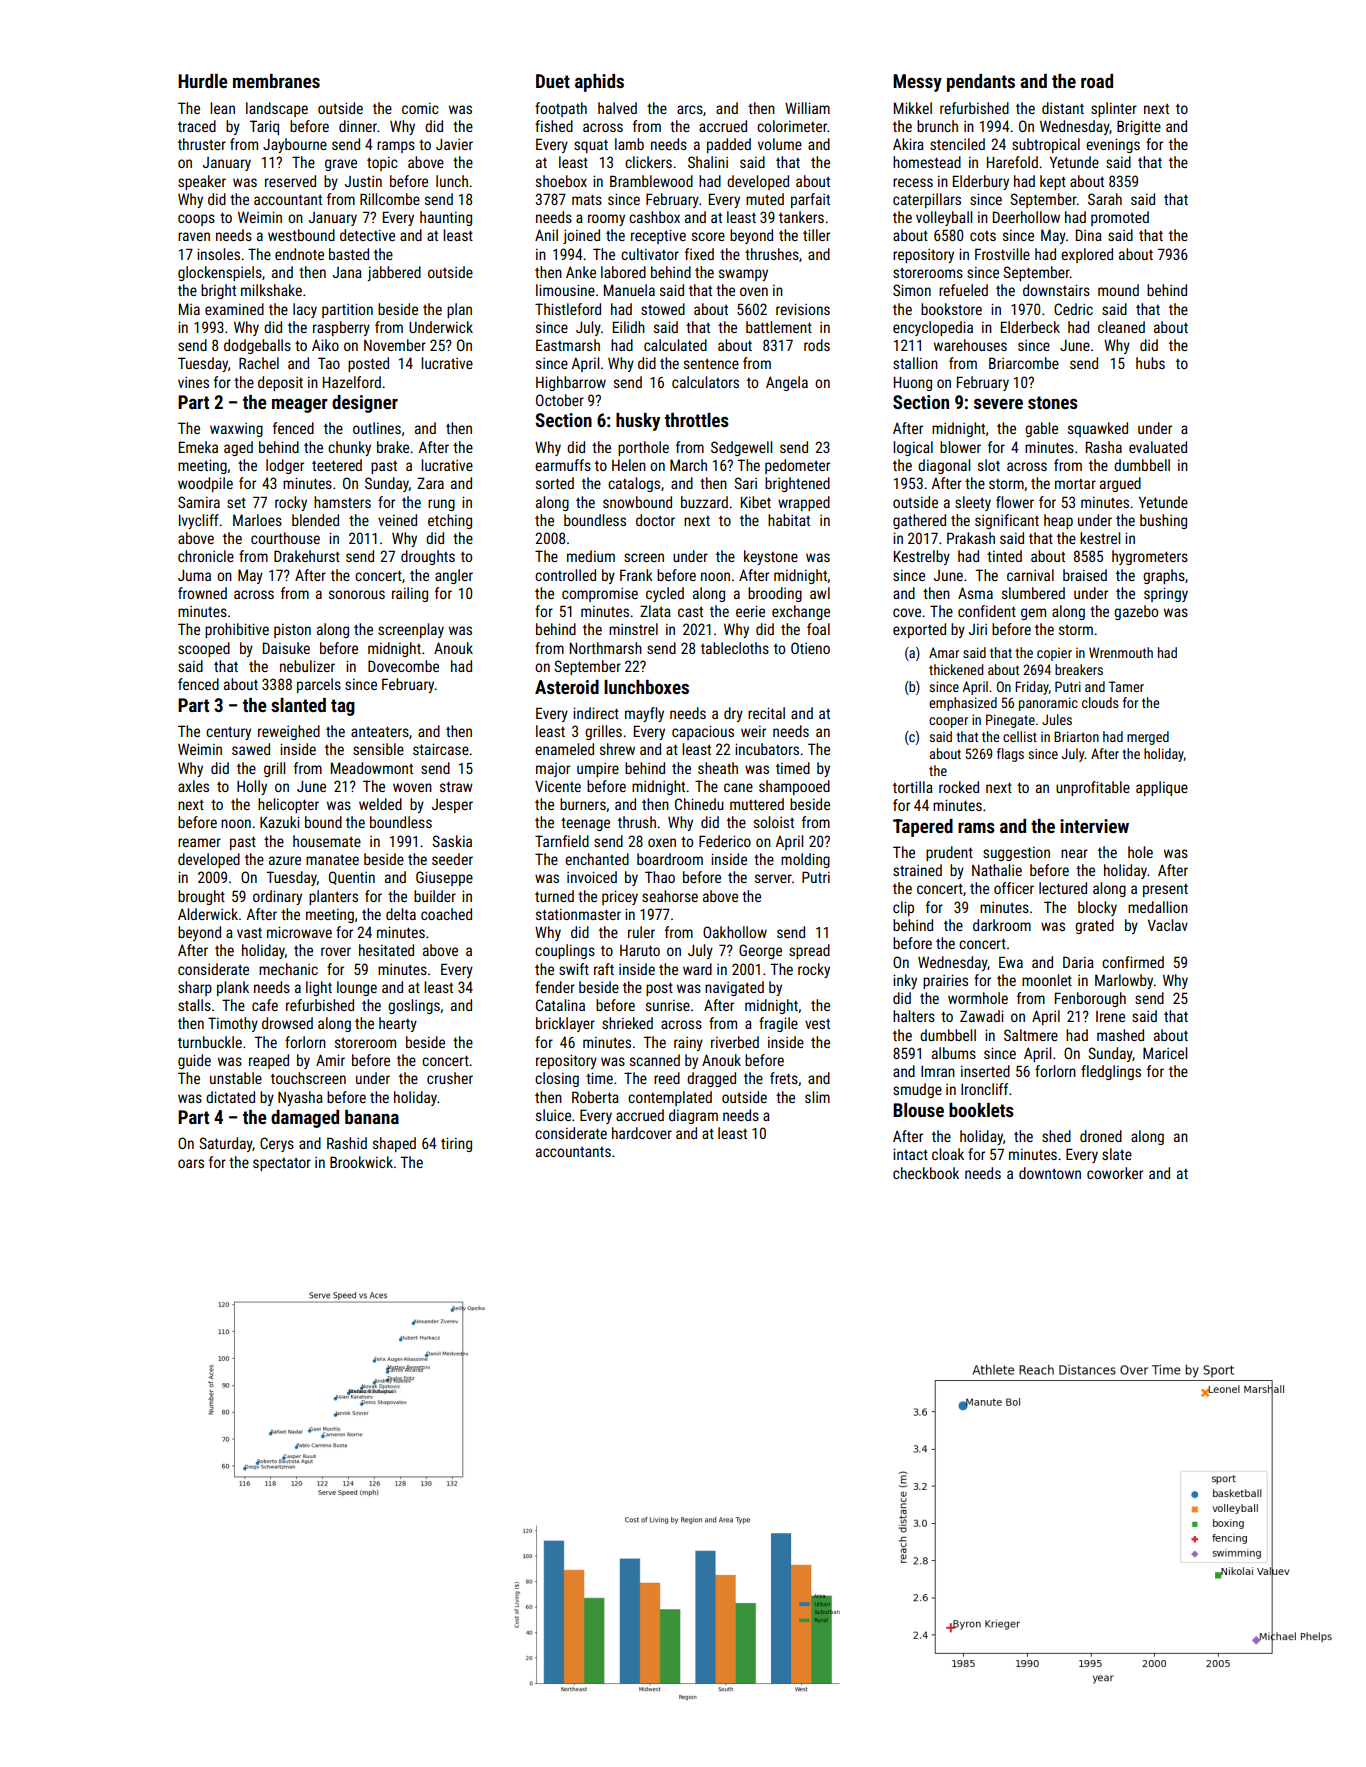  I want to click on Nathalie, so click(997, 870).
